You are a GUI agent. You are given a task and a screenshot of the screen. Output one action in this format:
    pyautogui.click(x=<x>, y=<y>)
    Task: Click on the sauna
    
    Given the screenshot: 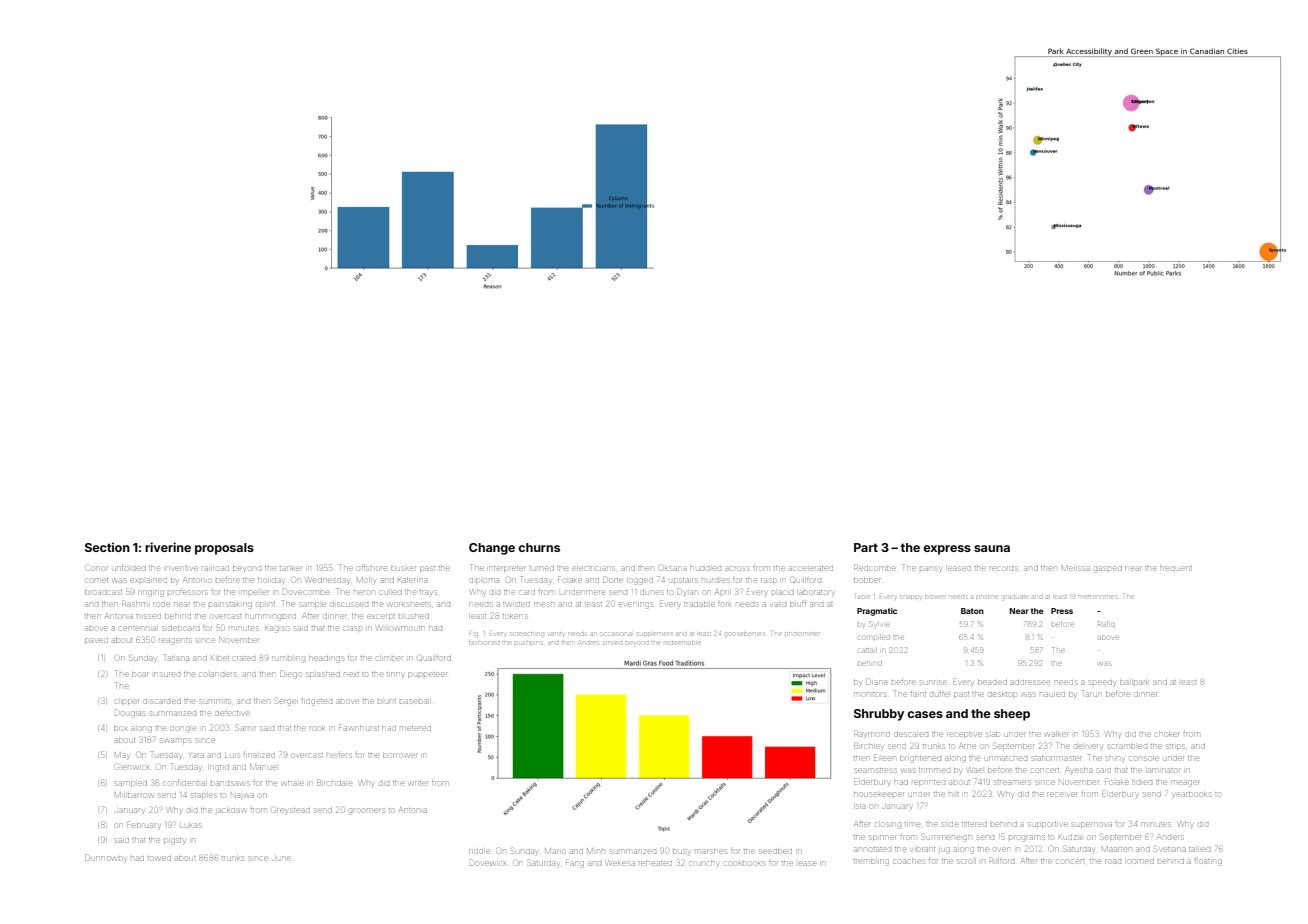 What is the action you would take?
    pyautogui.click(x=992, y=548)
